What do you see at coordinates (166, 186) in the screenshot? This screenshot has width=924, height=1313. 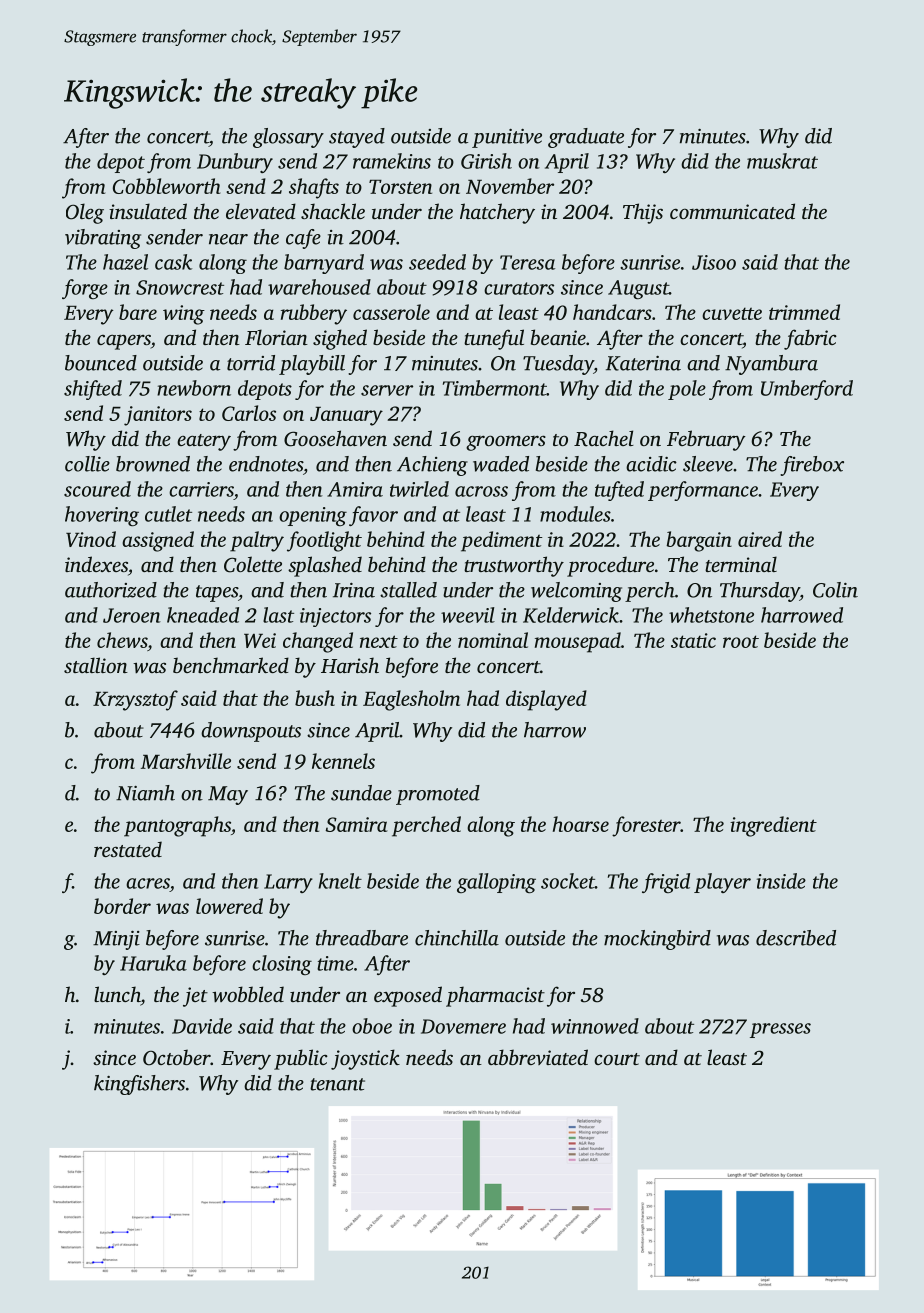 I see `Cobbleworth` at bounding box center [166, 186].
